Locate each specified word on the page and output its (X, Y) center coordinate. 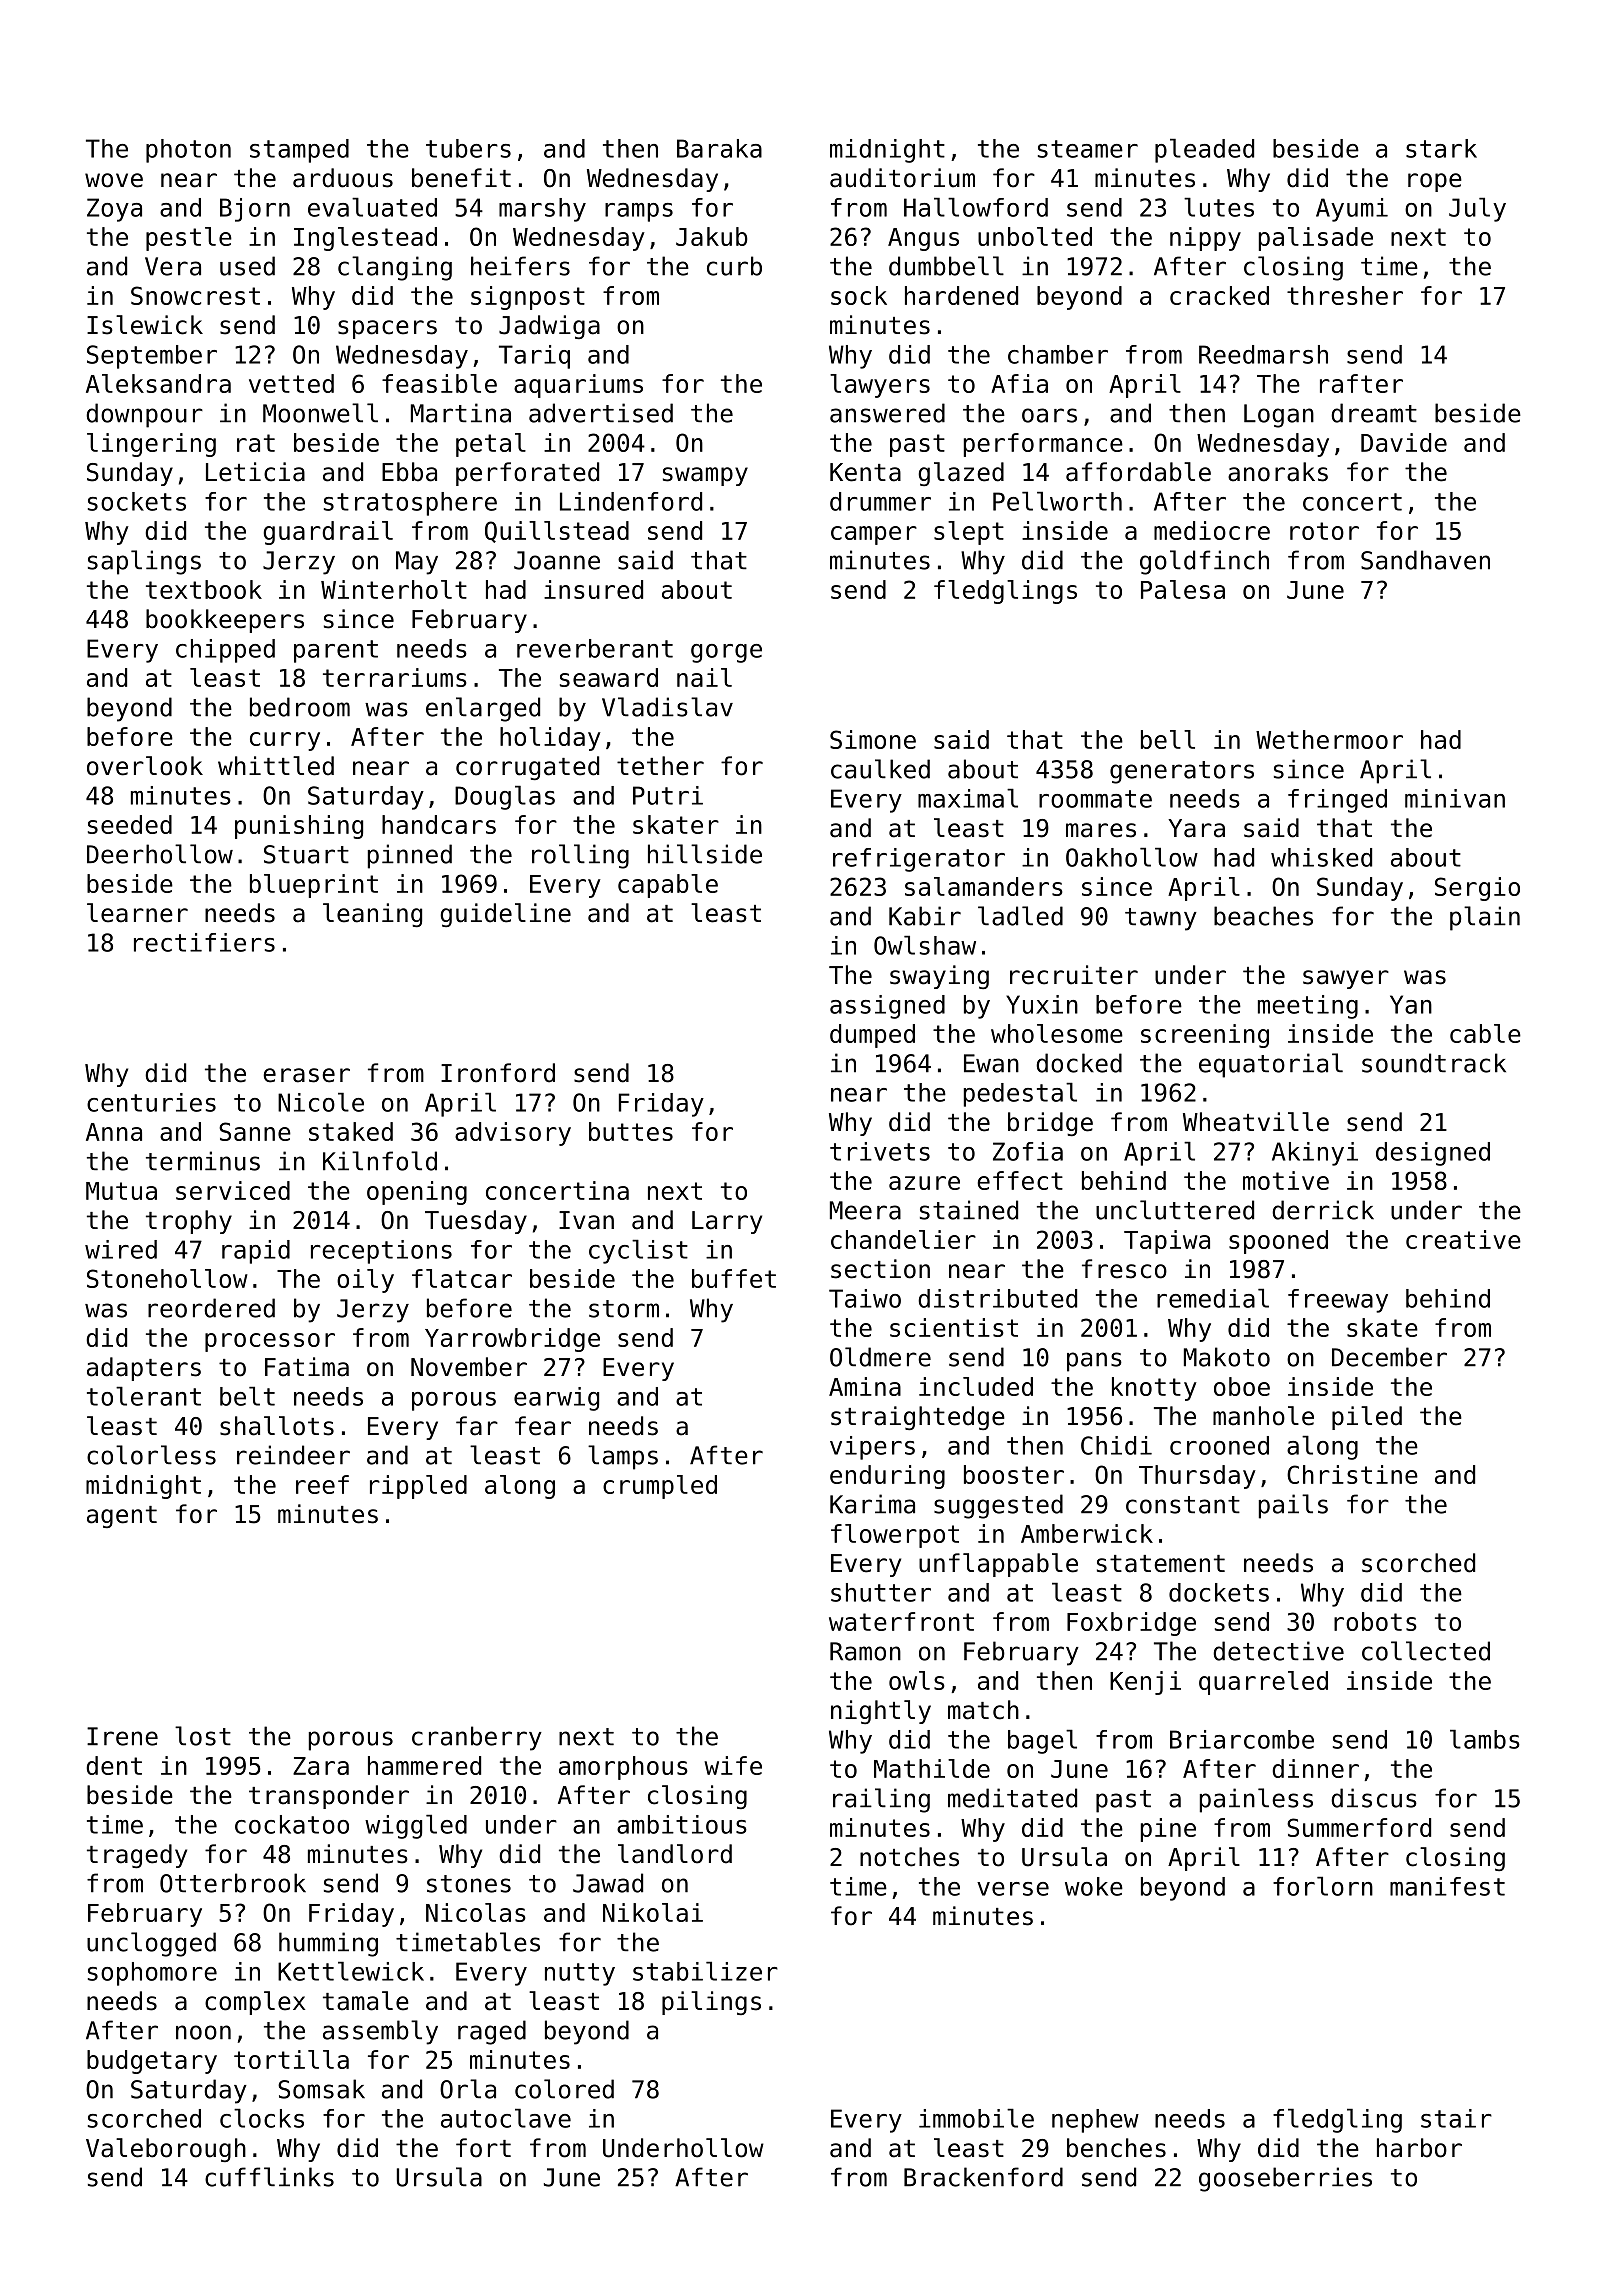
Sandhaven (1425, 560)
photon (188, 151)
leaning (372, 915)
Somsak (321, 2089)
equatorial (1271, 1065)
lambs (1485, 1739)
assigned (887, 1007)
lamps (623, 1457)
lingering (151, 445)
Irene (122, 1736)
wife (733, 1765)
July (1477, 209)
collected (1426, 1651)
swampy (705, 476)
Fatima (307, 1367)
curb (734, 266)
